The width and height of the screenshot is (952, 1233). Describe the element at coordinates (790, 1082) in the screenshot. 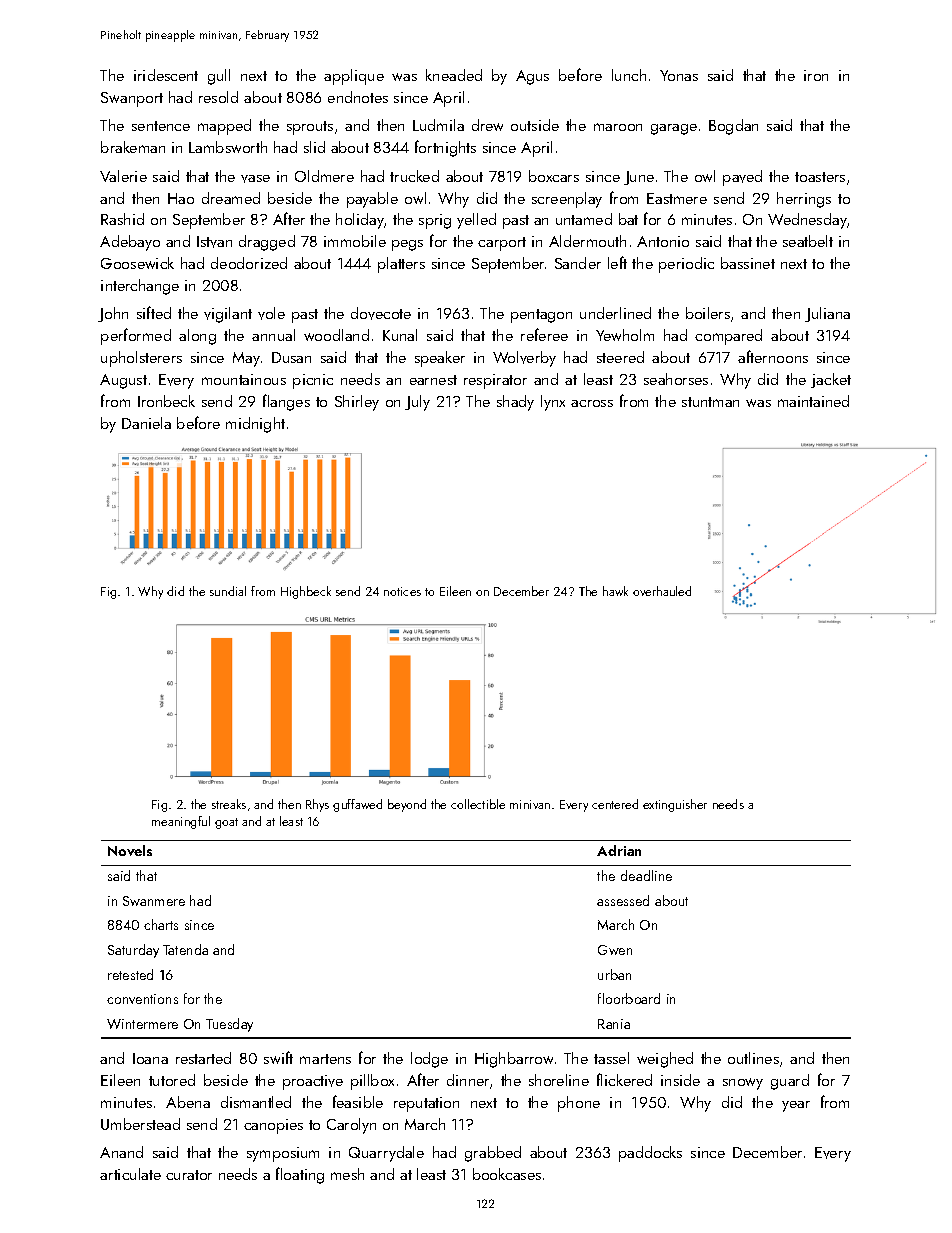

I see `guard` at that location.
